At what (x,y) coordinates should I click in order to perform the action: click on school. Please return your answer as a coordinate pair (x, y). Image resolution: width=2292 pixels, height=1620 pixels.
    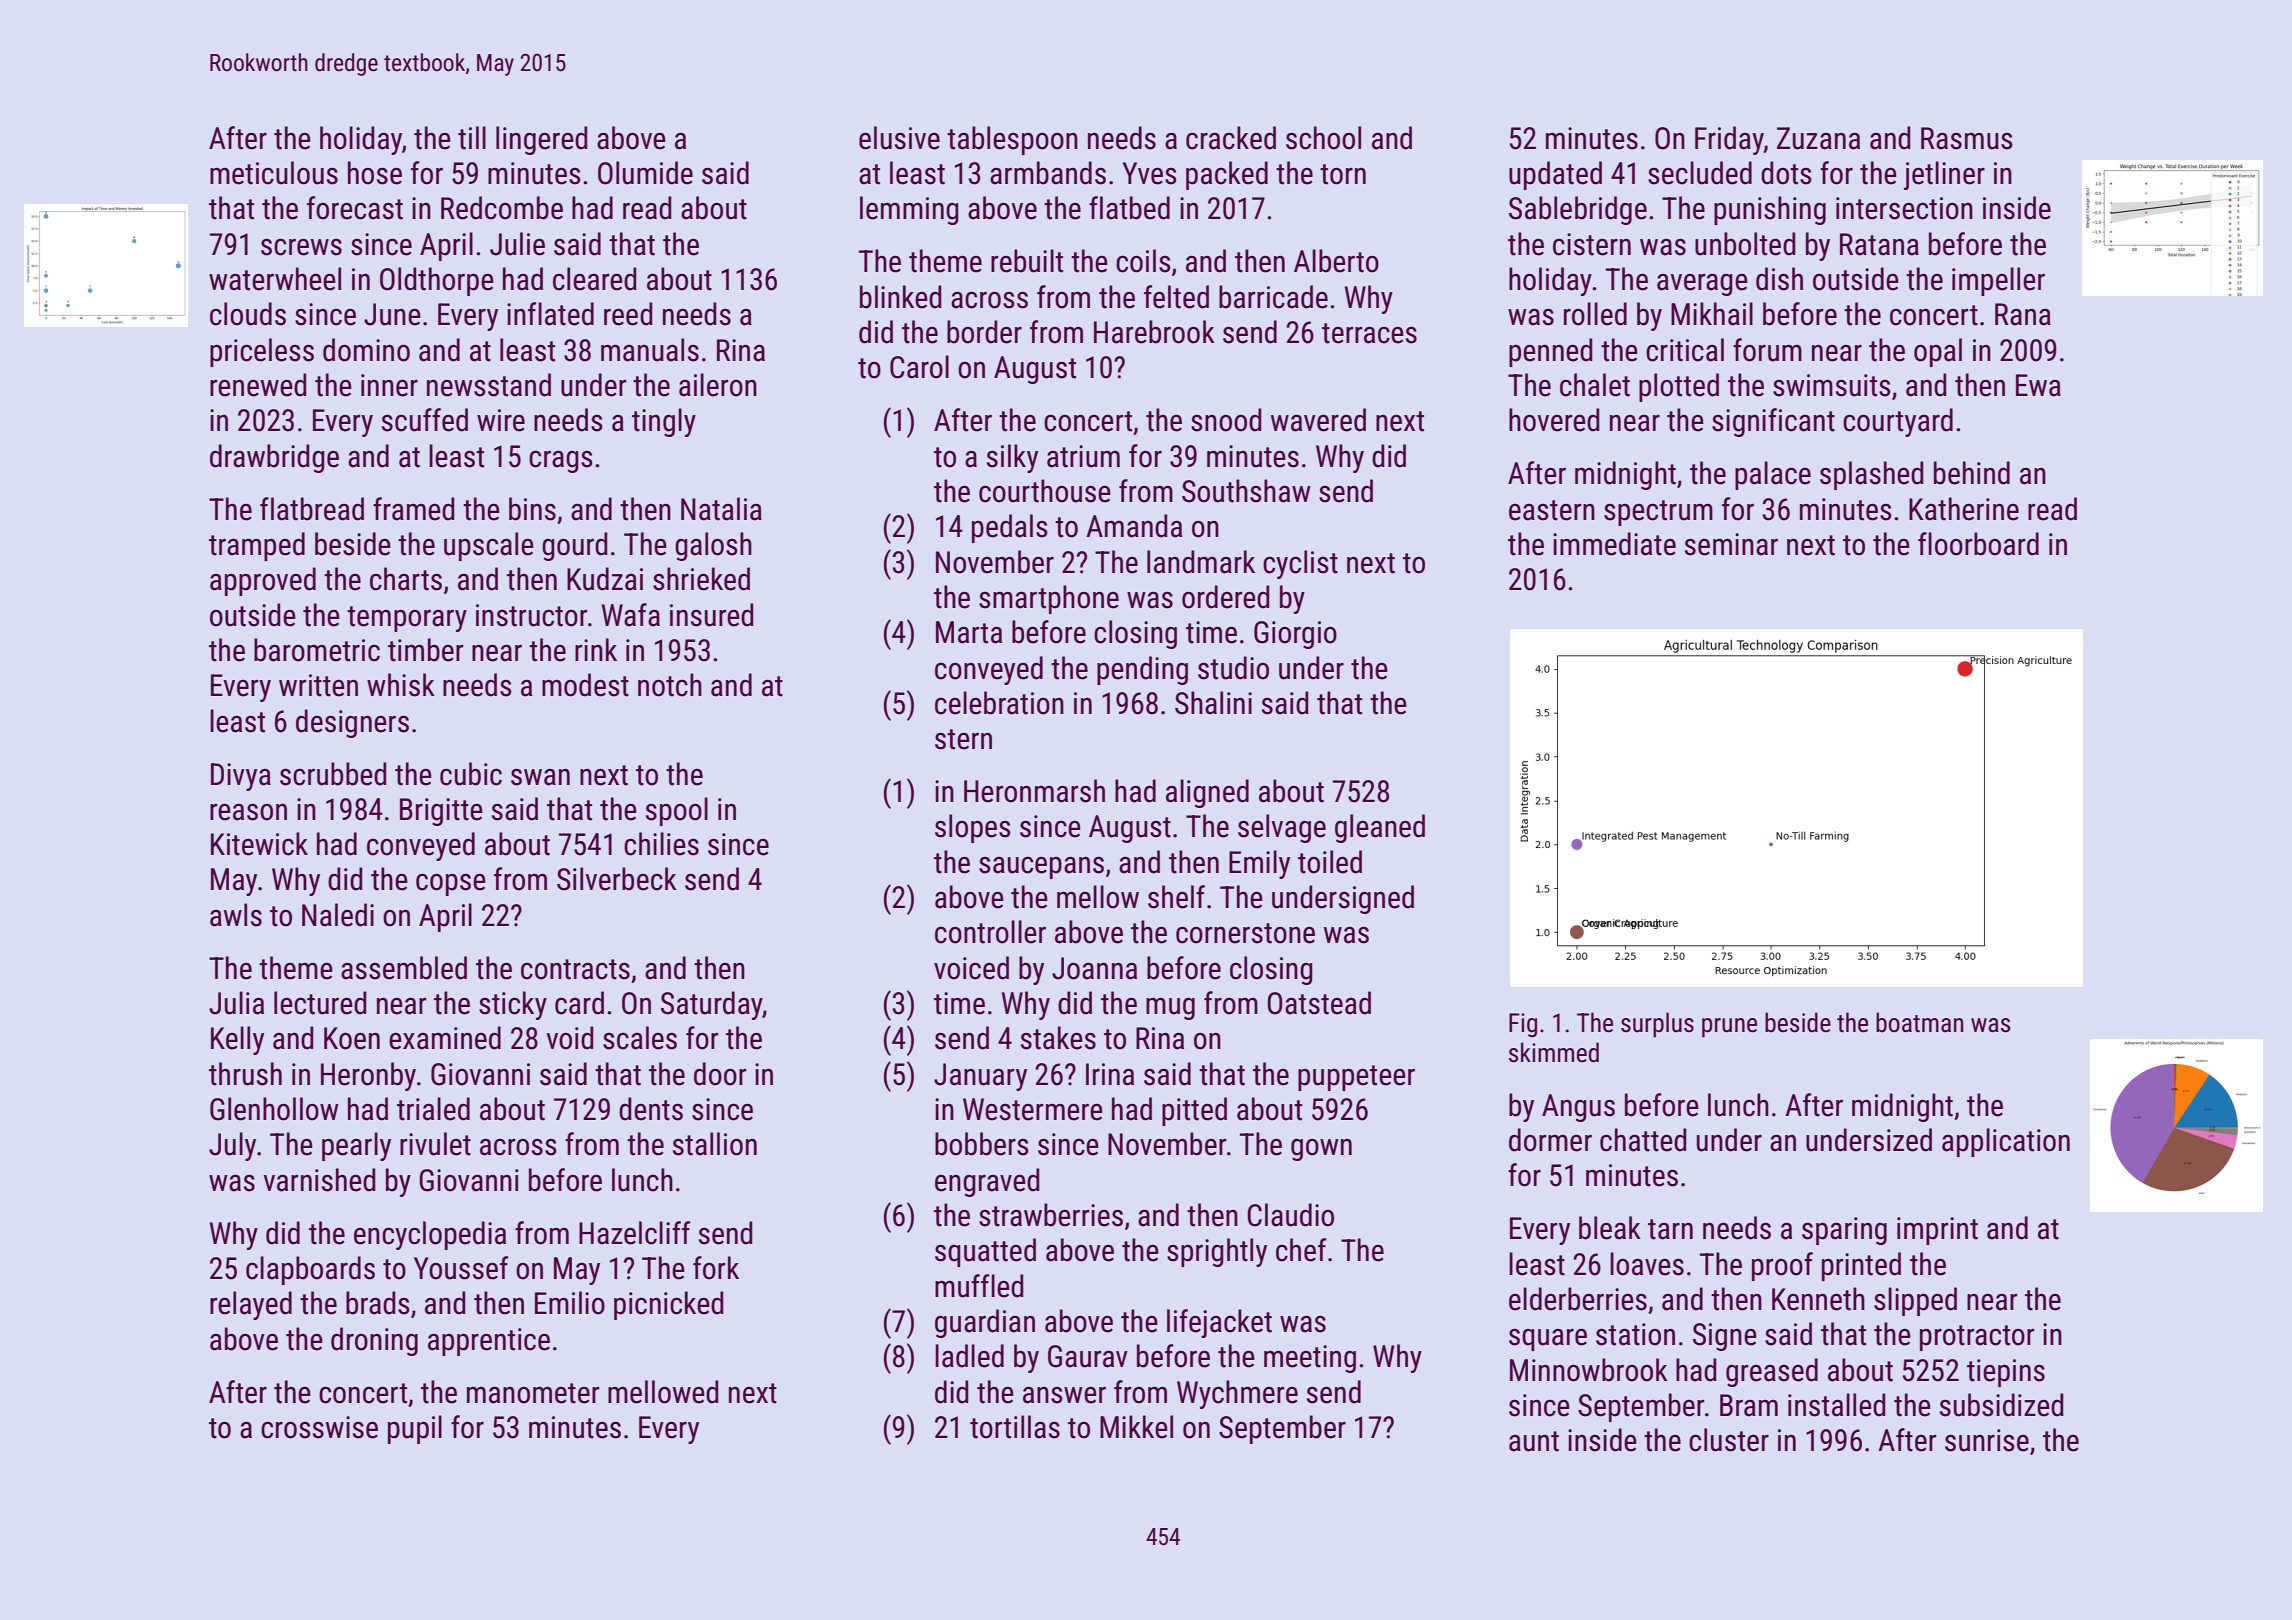
    Looking at the image, I should click on (1323, 138).
